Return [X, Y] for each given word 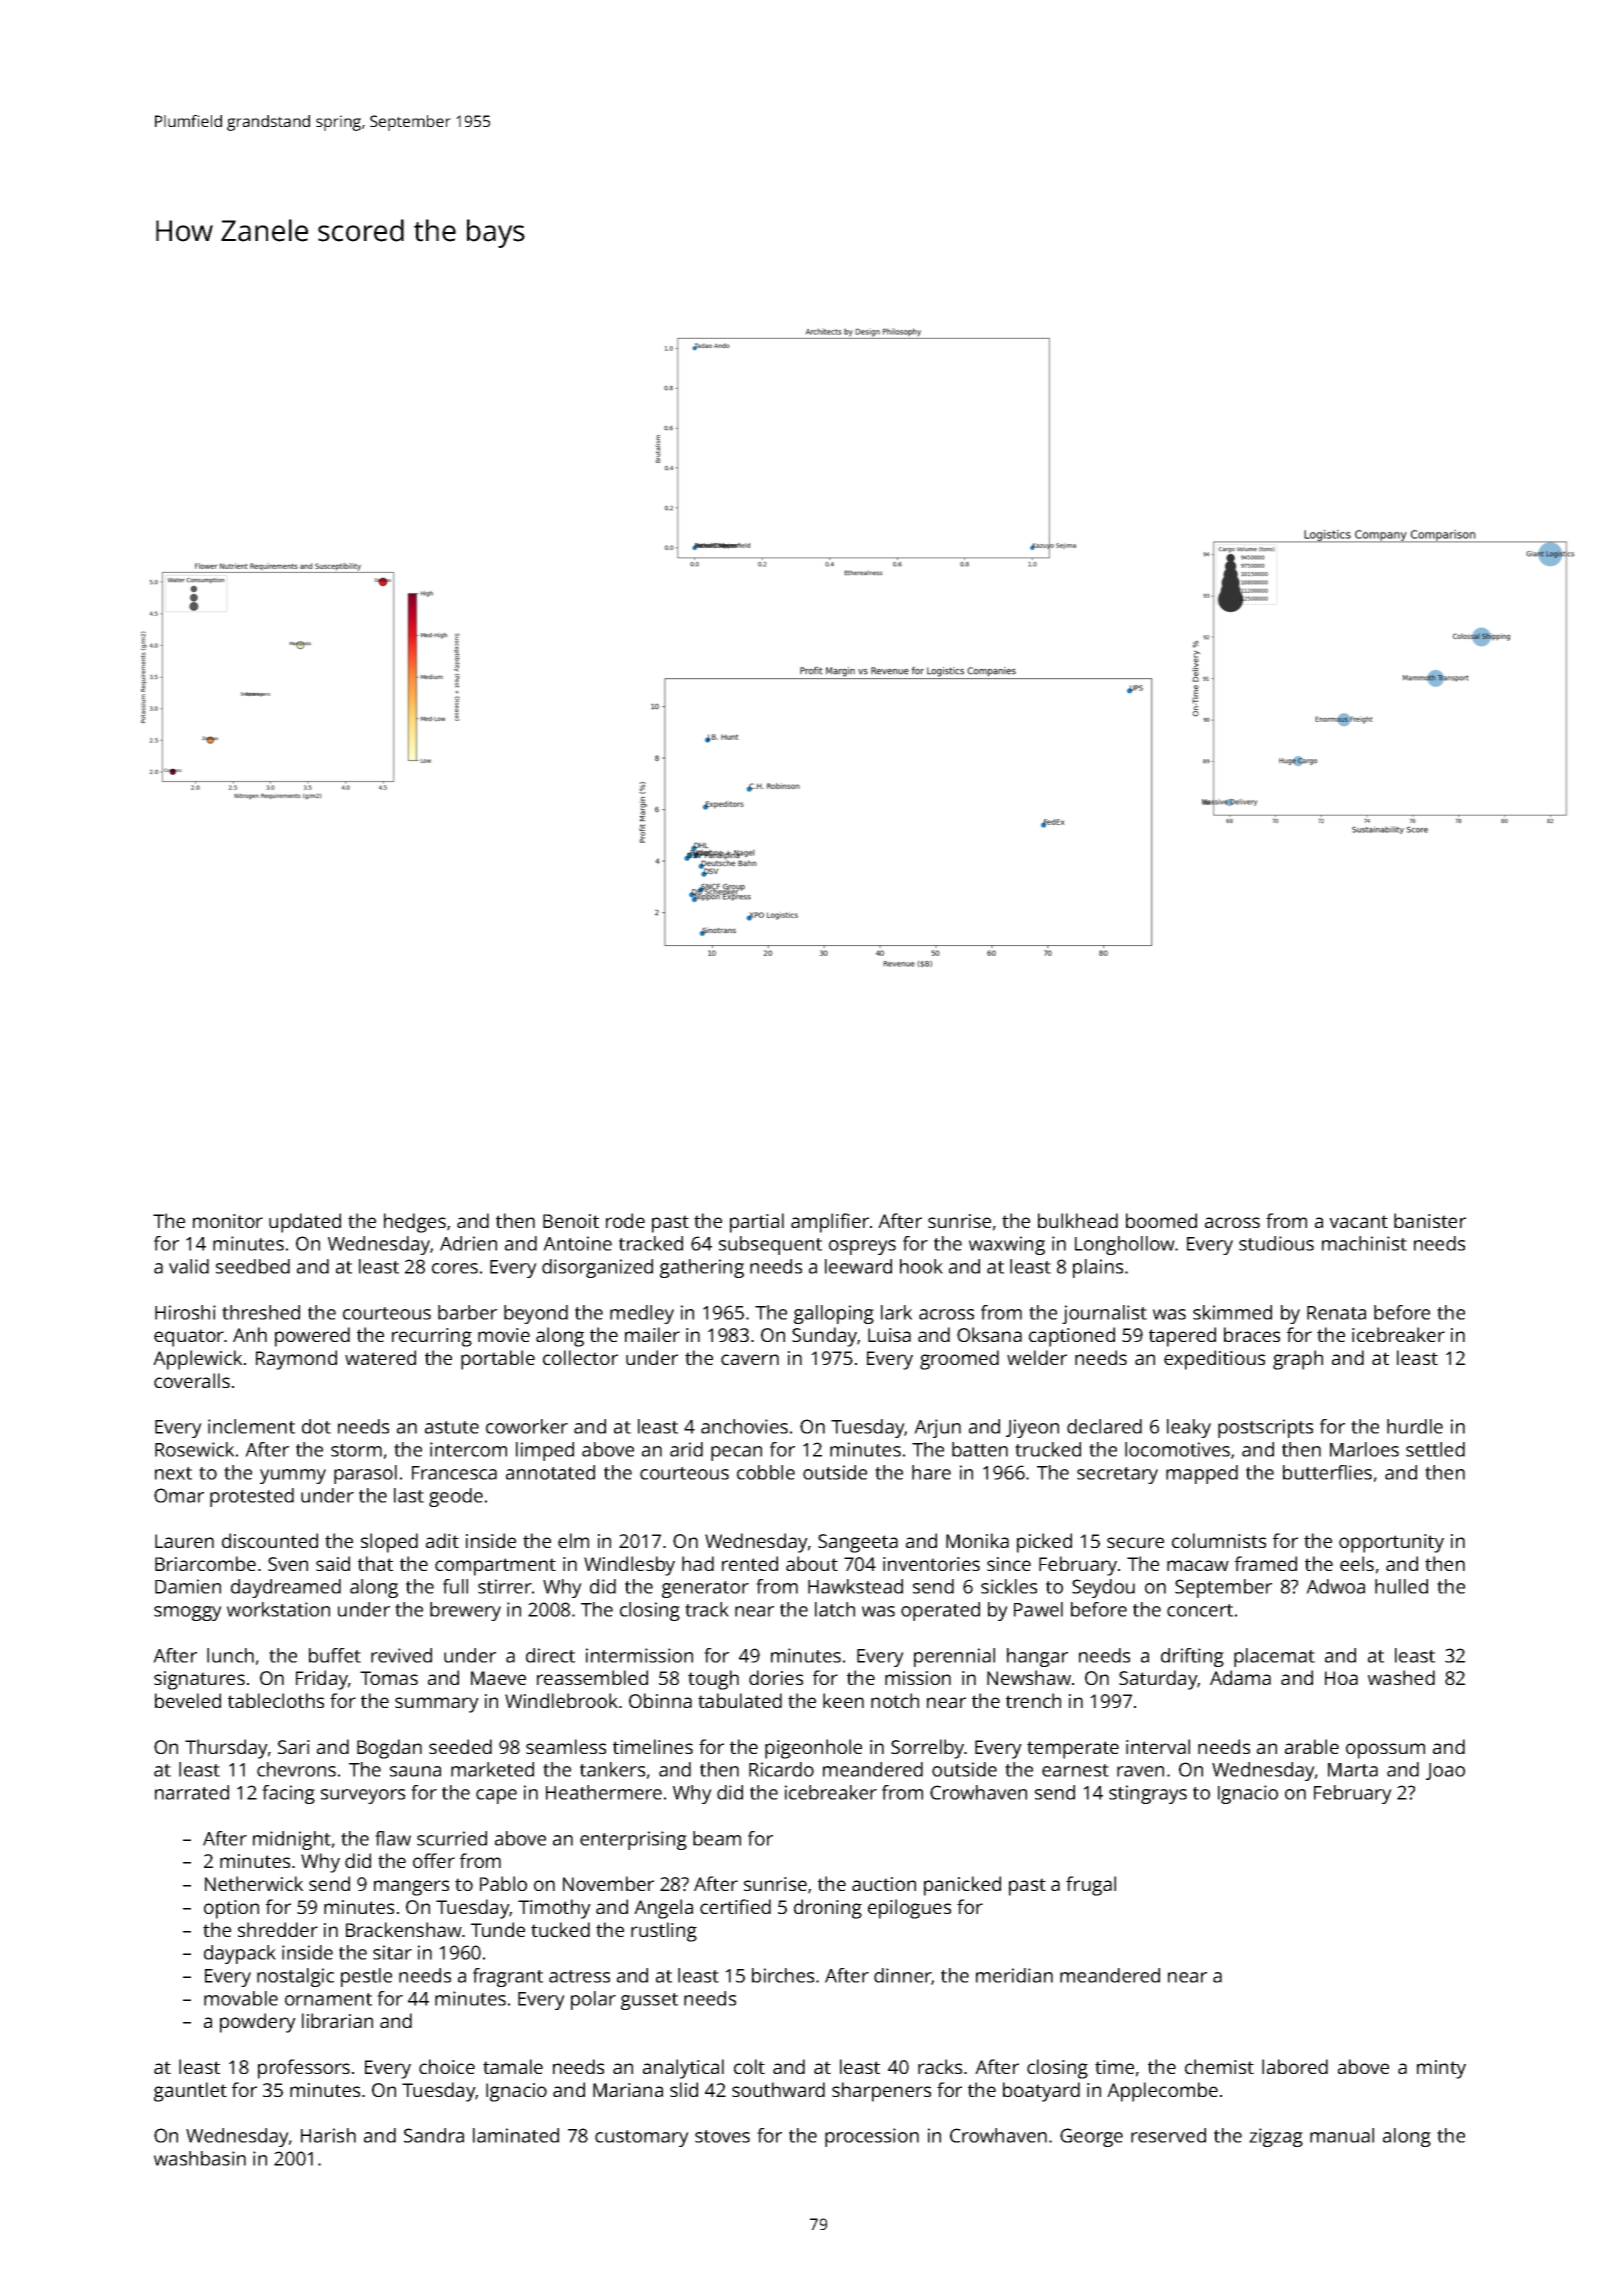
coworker [527, 1426]
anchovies [744, 1426]
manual [1342, 2135]
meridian [1014, 1975]
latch [835, 1609]
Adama [1240, 1677]
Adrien [468, 1243]
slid [684, 2089]
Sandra [434, 2135]
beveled [188, 1700]
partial [757, 1223]
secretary [1117, 1475]
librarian [337, 2020]
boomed [1161, 1220]
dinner [903, 1976]
